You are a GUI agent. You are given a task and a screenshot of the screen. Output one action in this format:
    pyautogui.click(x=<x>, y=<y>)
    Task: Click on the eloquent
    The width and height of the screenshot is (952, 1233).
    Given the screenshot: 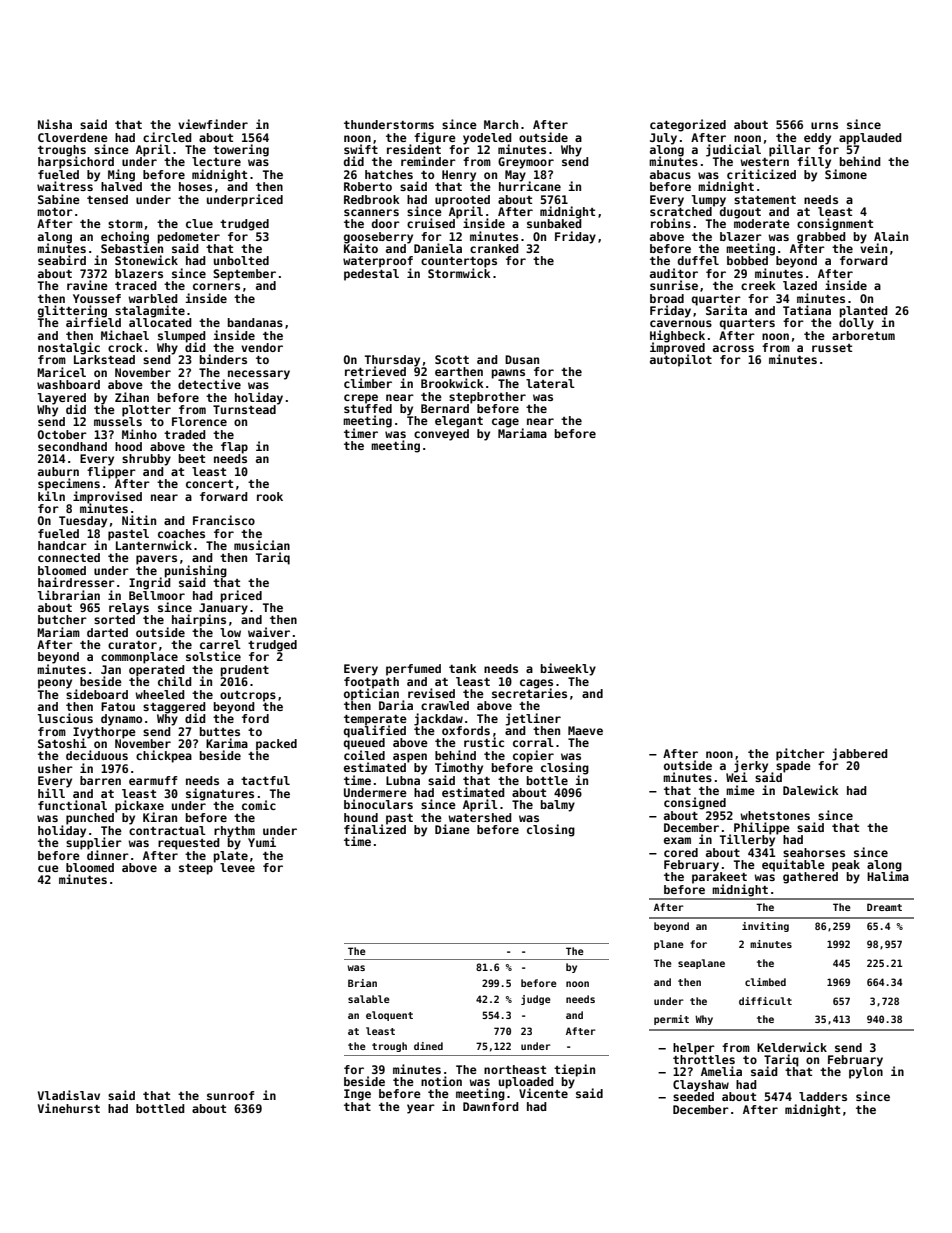 What is the action you would take?
    pyautogui.click(x=389, y=1016)
